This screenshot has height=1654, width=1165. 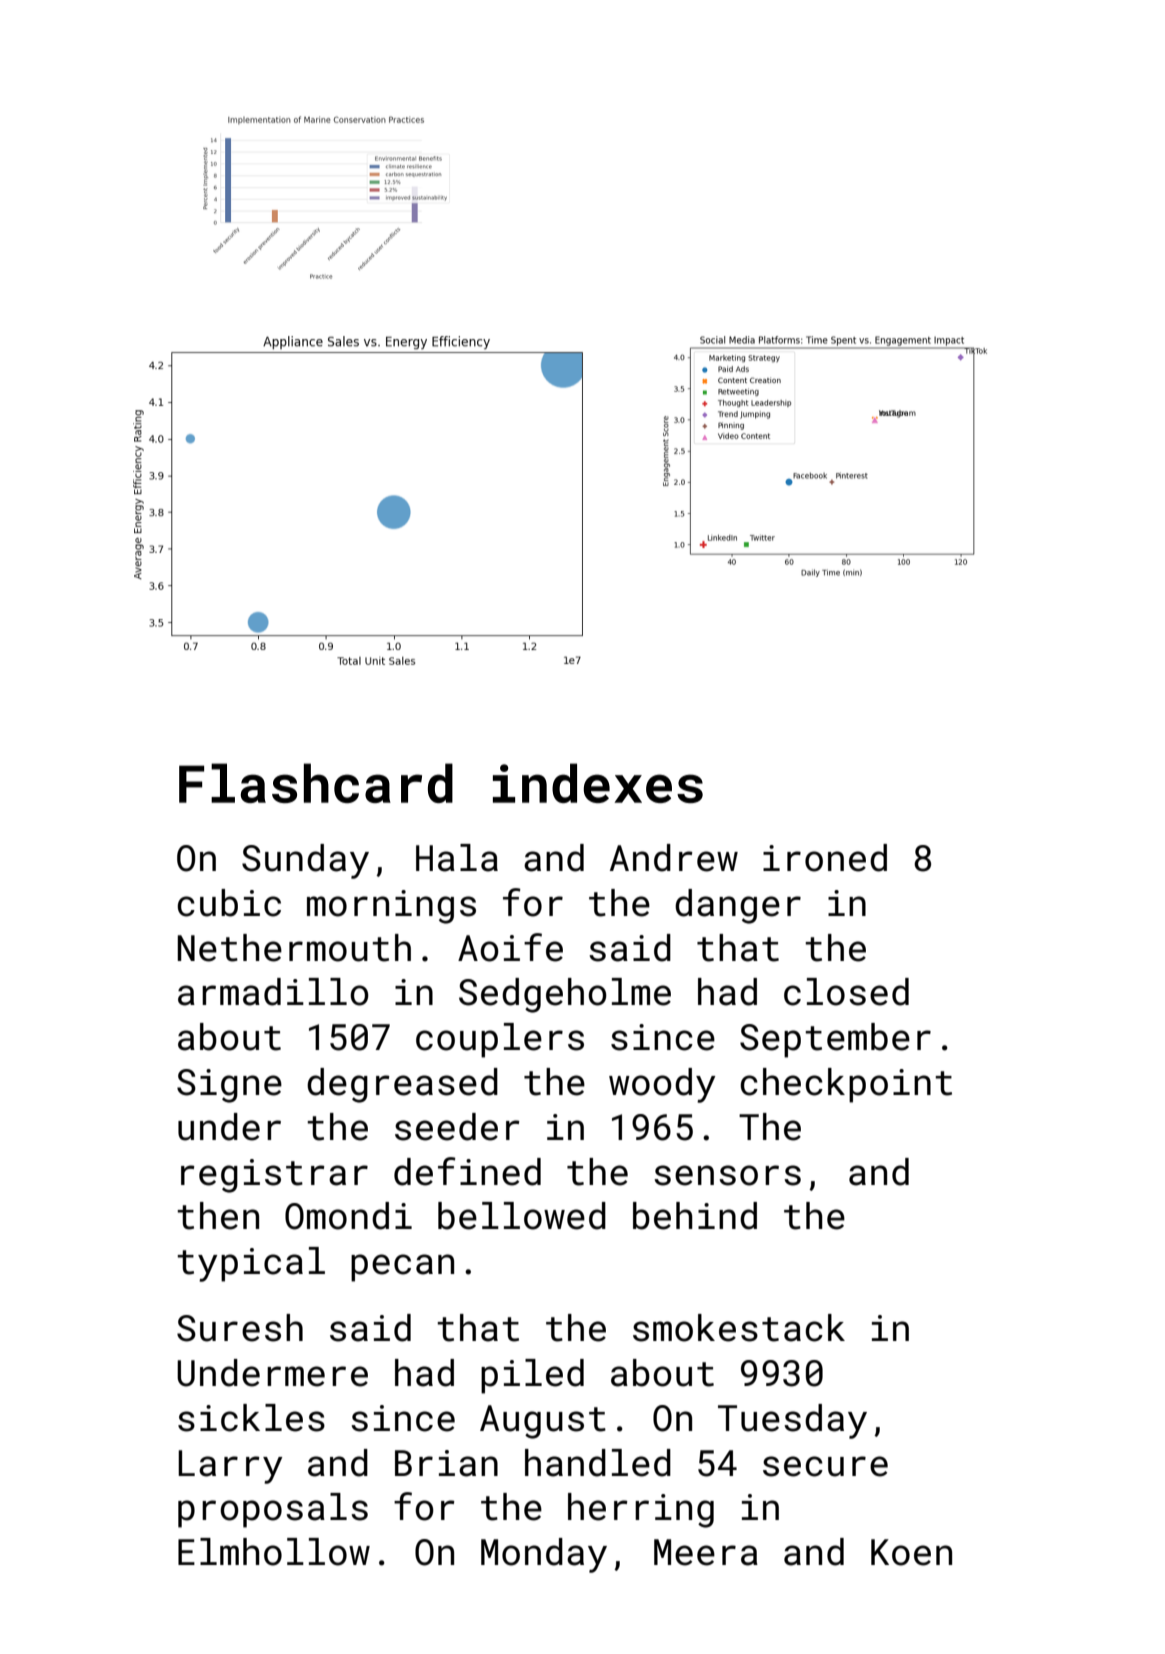 I want to click on handled, so click(x=598, y=1463).
